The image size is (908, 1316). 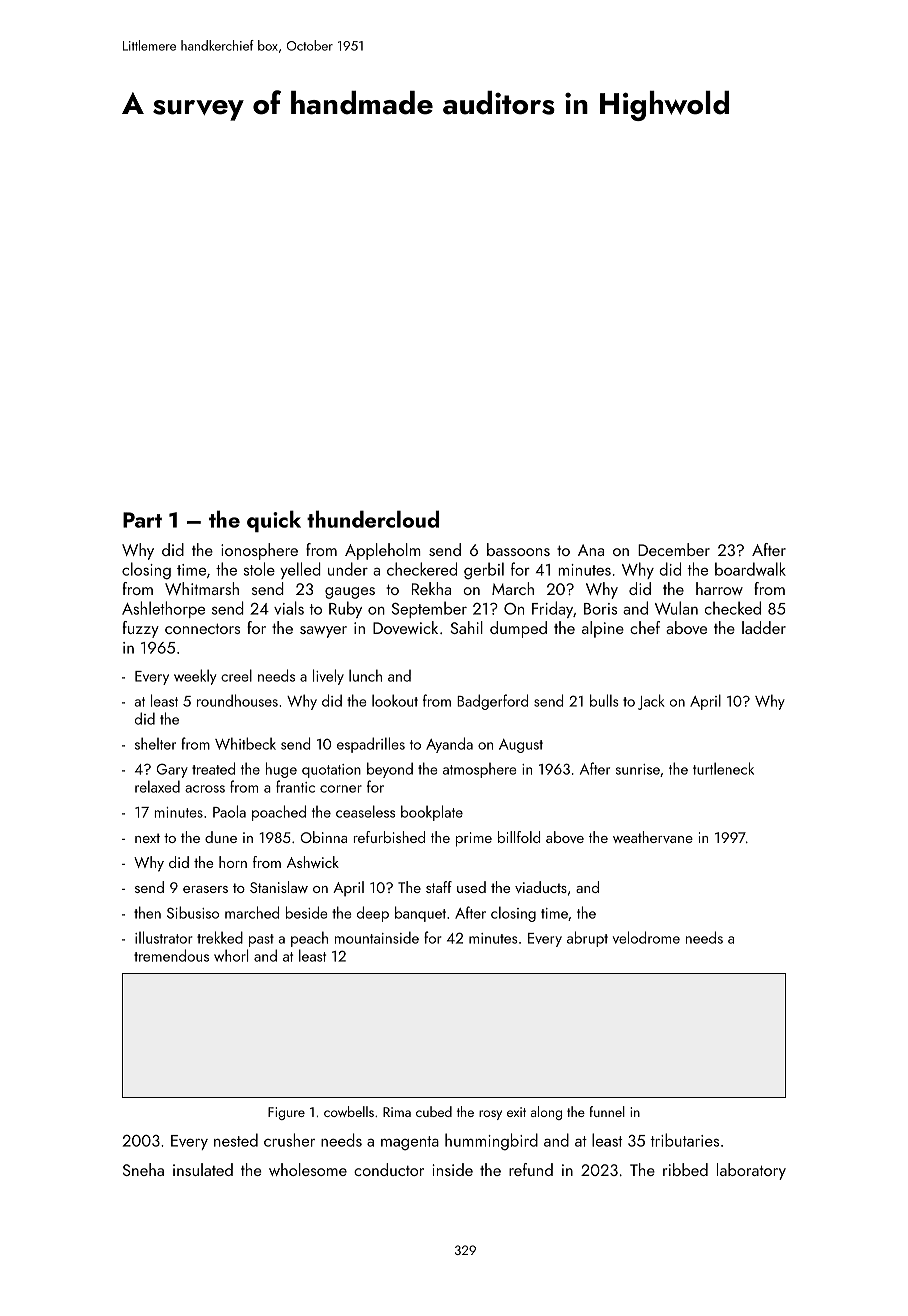 I want to click on abrupt, so click(x=587, y=939).
